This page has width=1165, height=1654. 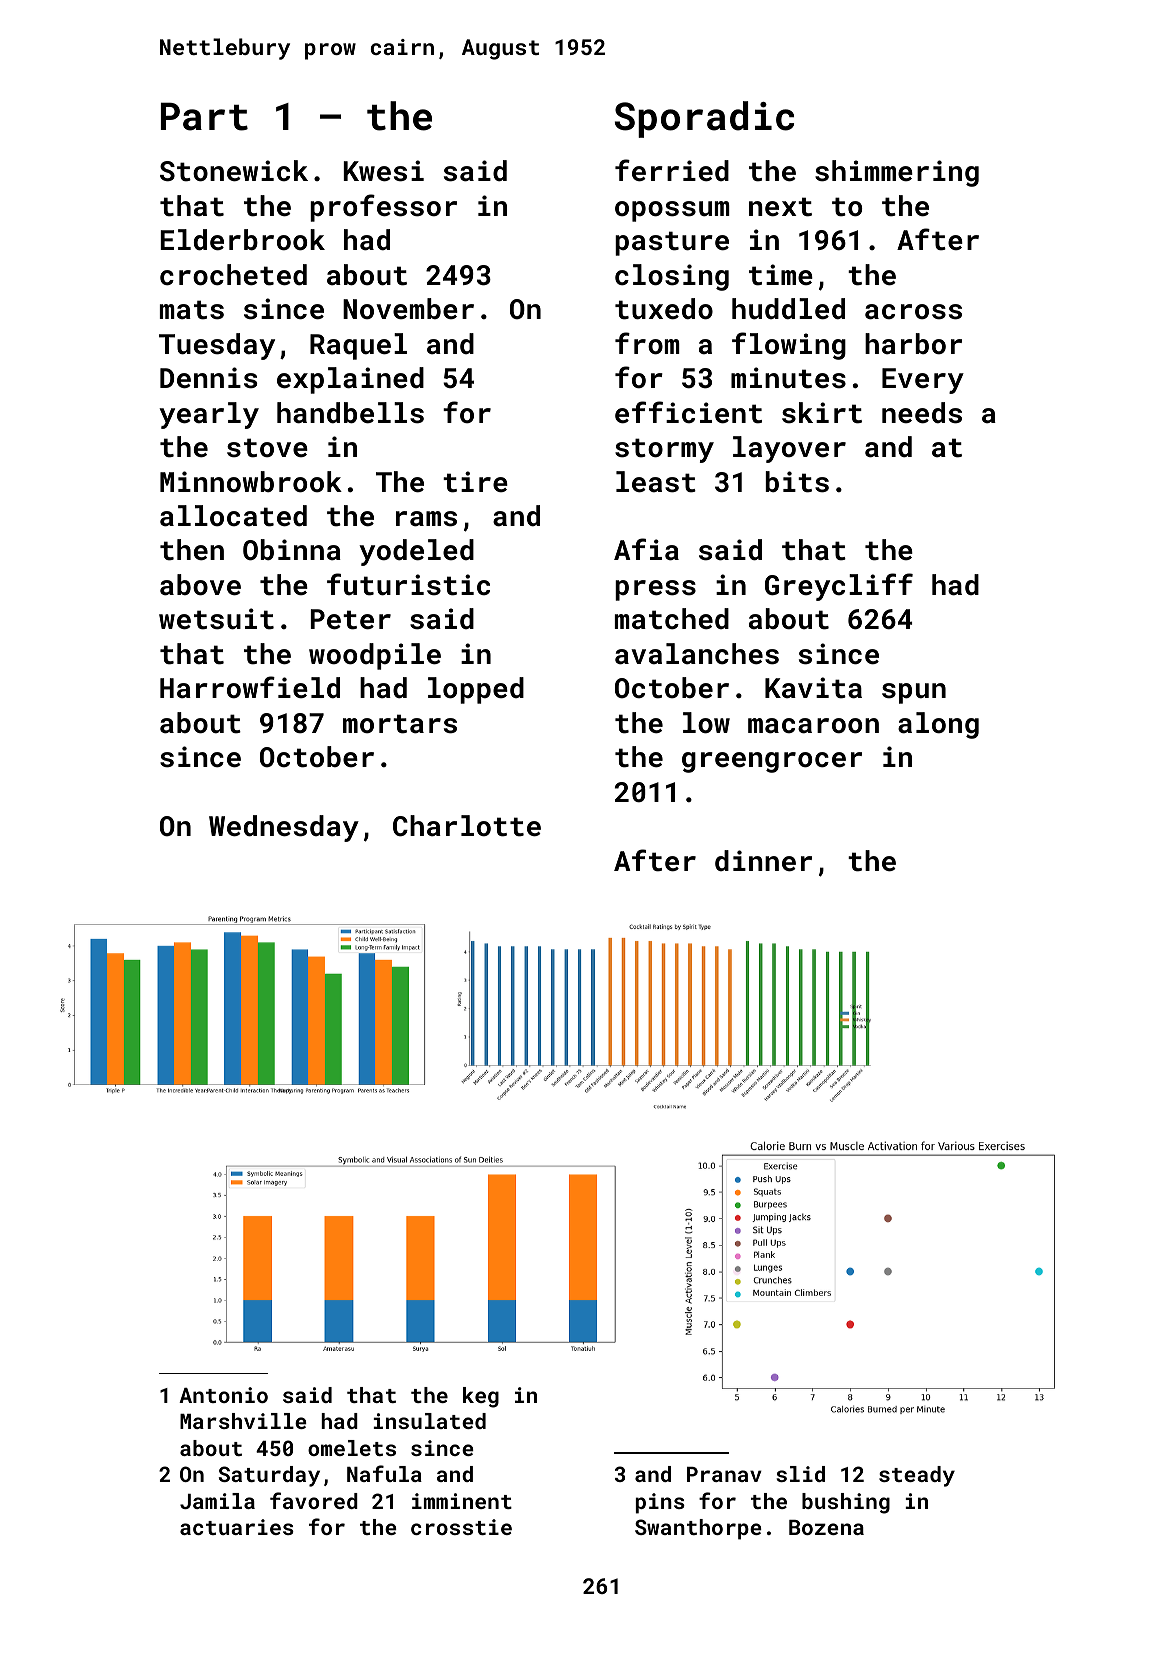 What do you see at coordinates (772, 762) in the page?
I see `greengrocer` at bounding box center [772, 762].
